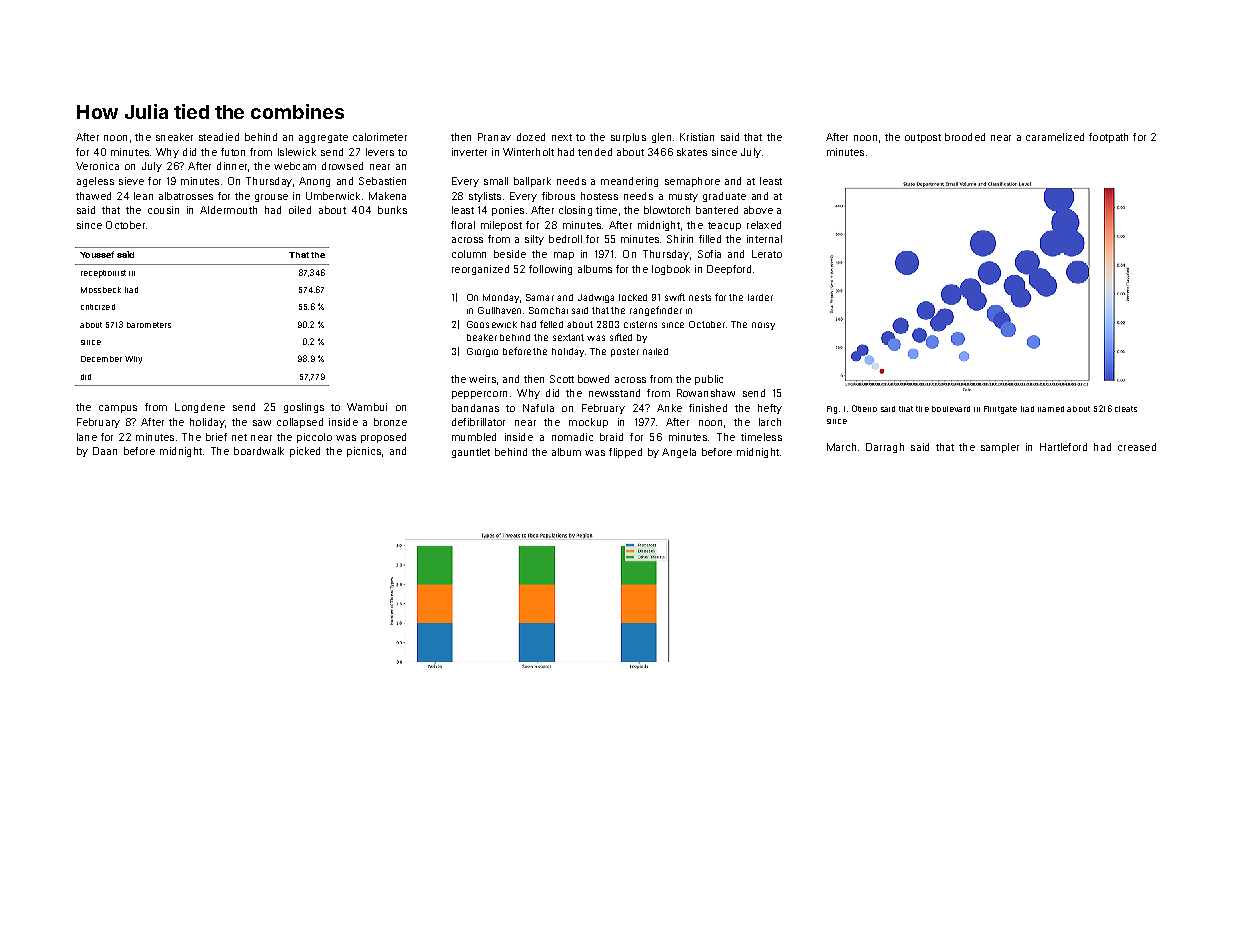 The height and width of the screenshot is (952, 1233). I want to click on noisy, so click(763, 326).
